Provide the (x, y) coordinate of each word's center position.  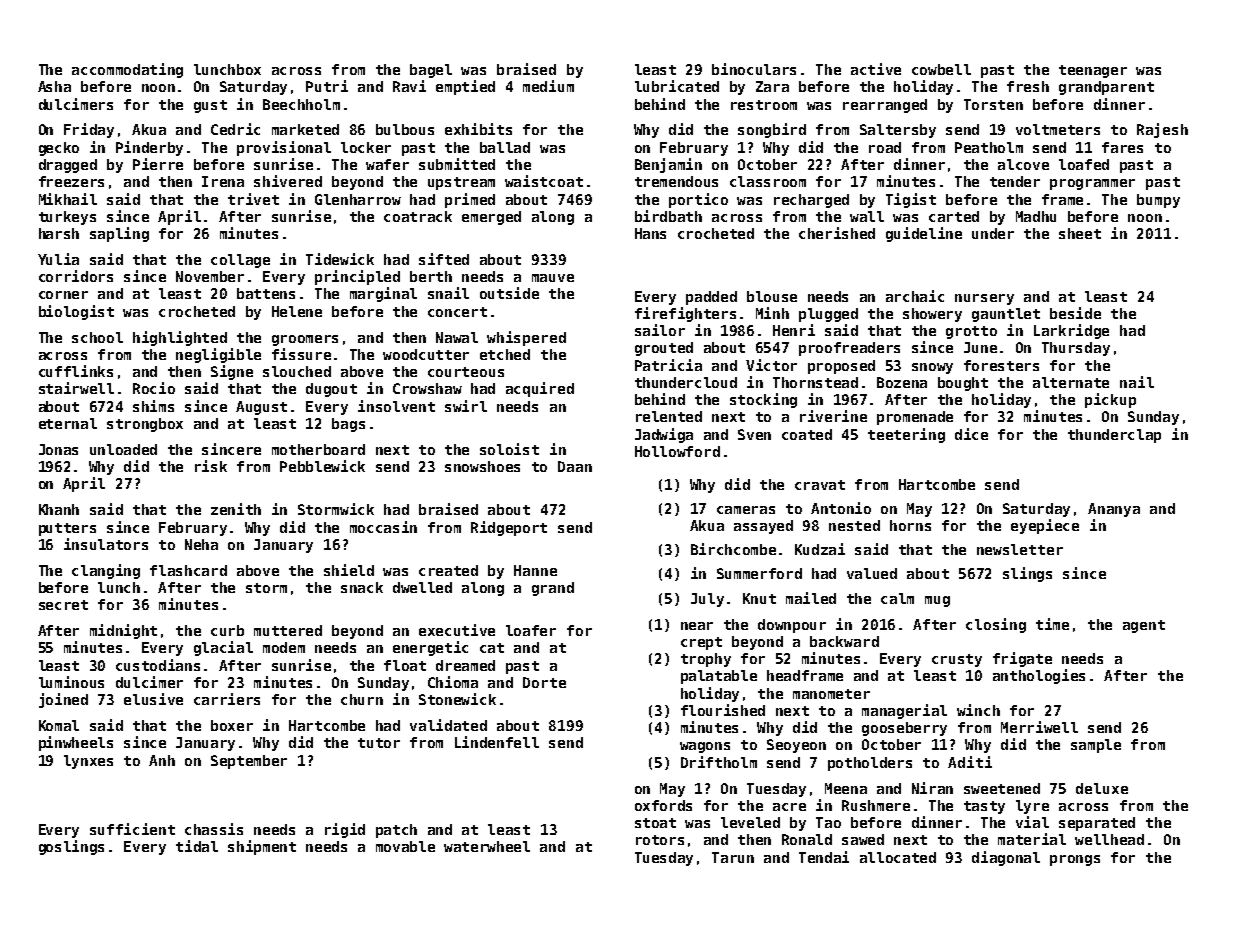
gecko (59, 149)
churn (362, 699)
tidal (197, 846)
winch (978, 710)
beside (1075, 313)
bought (963, 384)
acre (789, 807)
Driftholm (719, 762)
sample (1096, 746)
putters (67, 529)
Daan (575, 466)
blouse (772, 296)
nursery (984, 299)
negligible (218, 355)
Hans (650, 233)
